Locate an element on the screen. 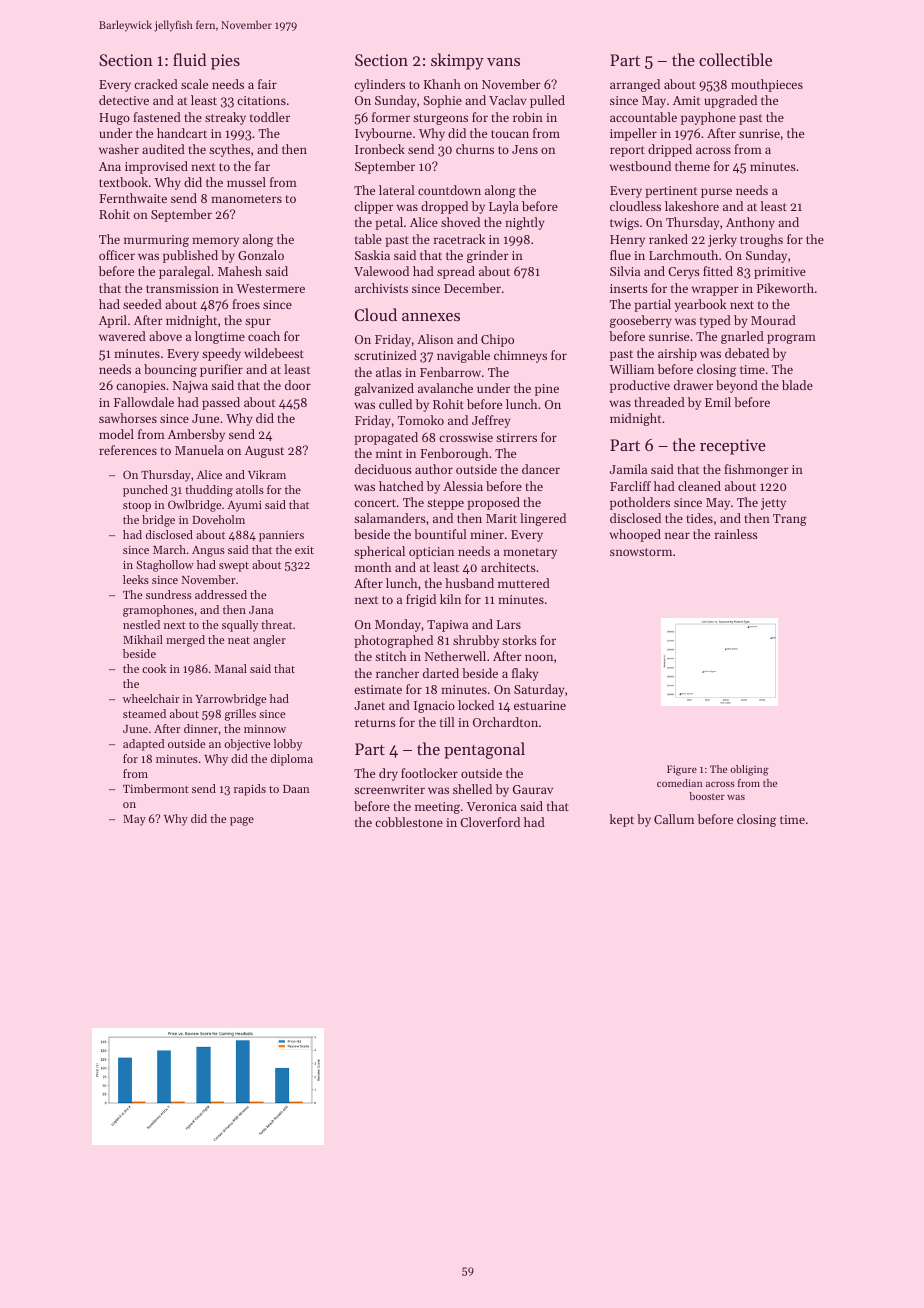  Khanh is located at coordinates (442, 84).
